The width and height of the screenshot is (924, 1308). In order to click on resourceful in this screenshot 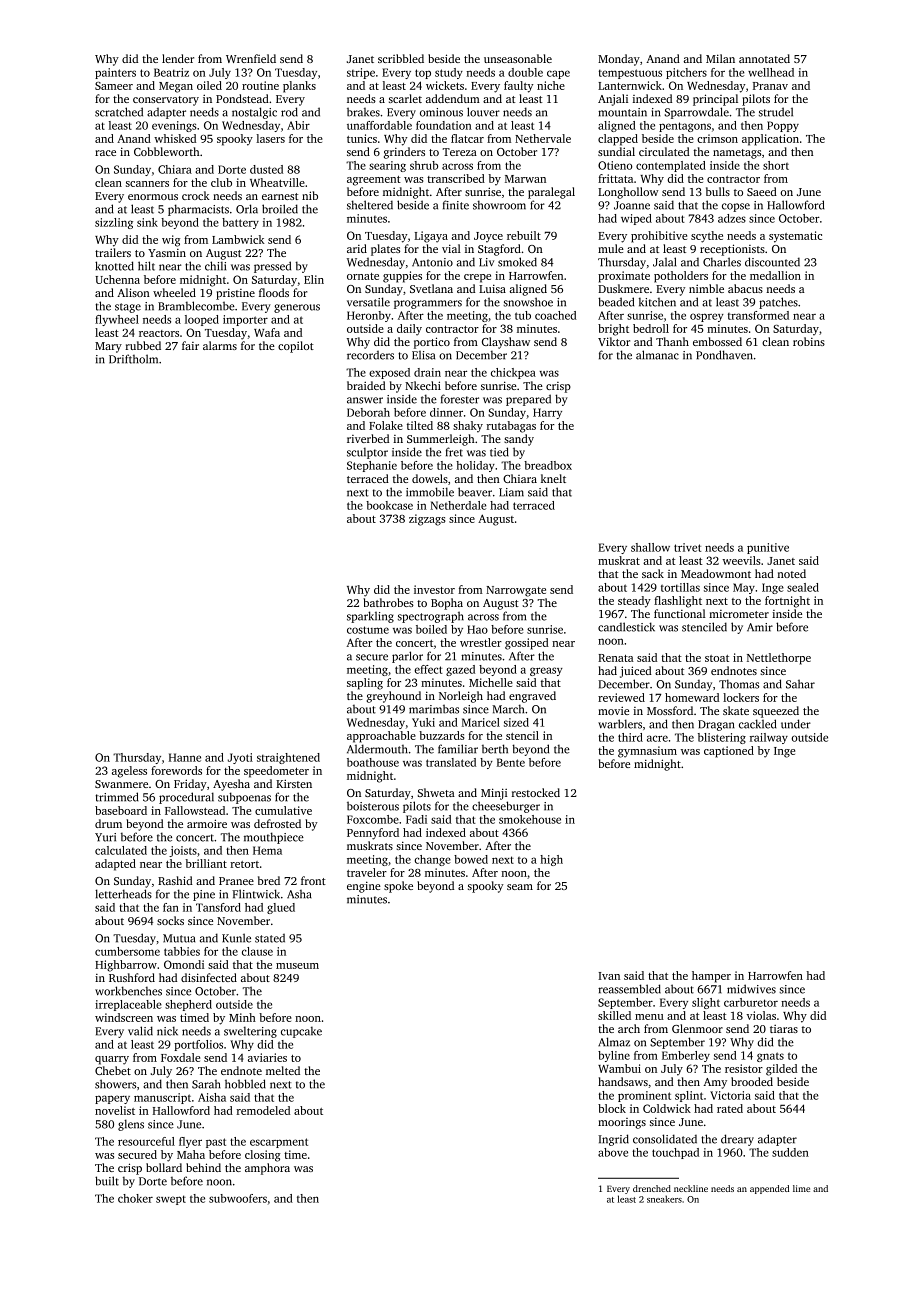, I will do `click(146, 1141)`.
